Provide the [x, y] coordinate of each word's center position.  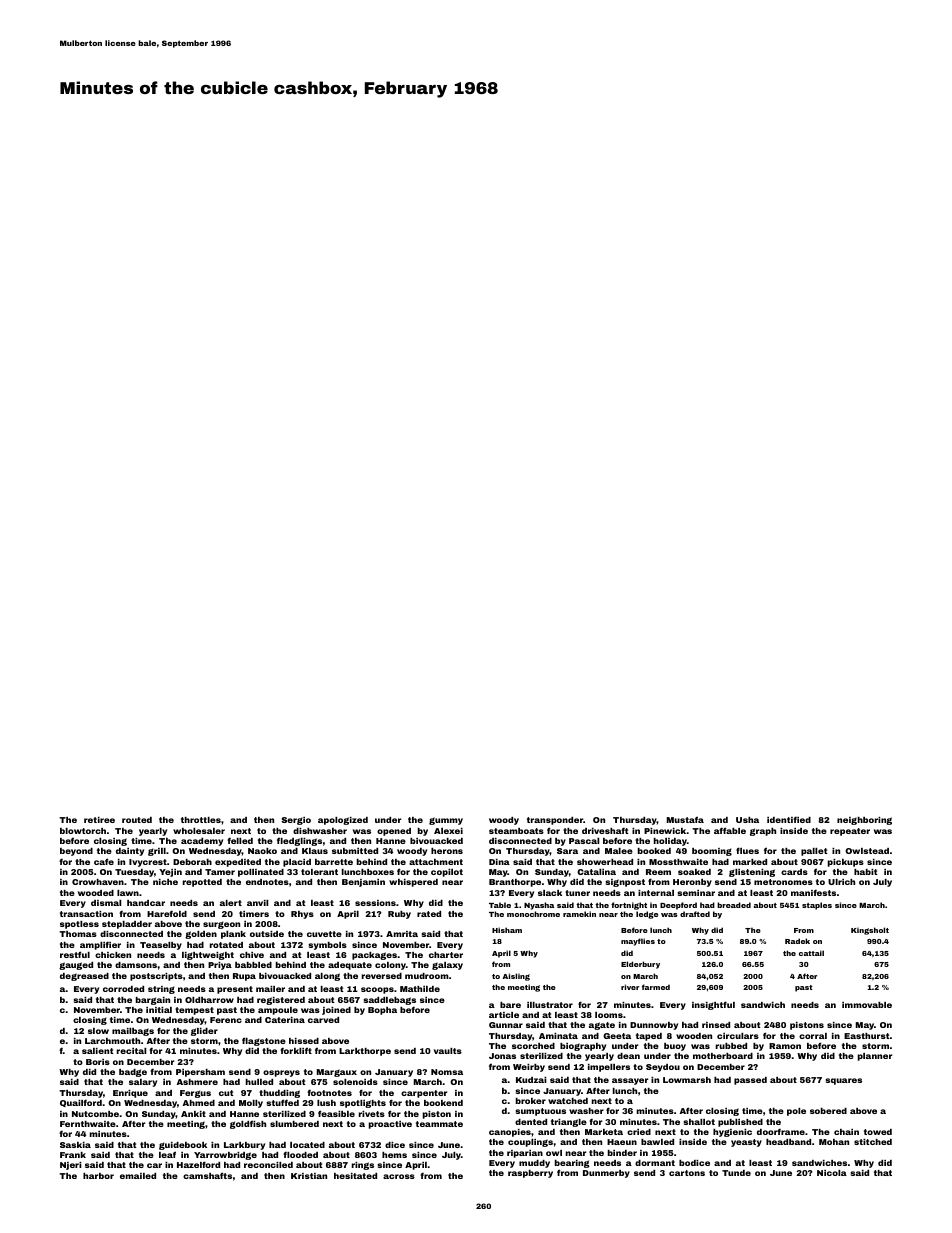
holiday [670, 842]
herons [447, 851]
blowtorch [83, 831]
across [399, 1176]
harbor [98, 1176]
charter [446, 955]
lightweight [208, 956]
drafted [695, 914]
